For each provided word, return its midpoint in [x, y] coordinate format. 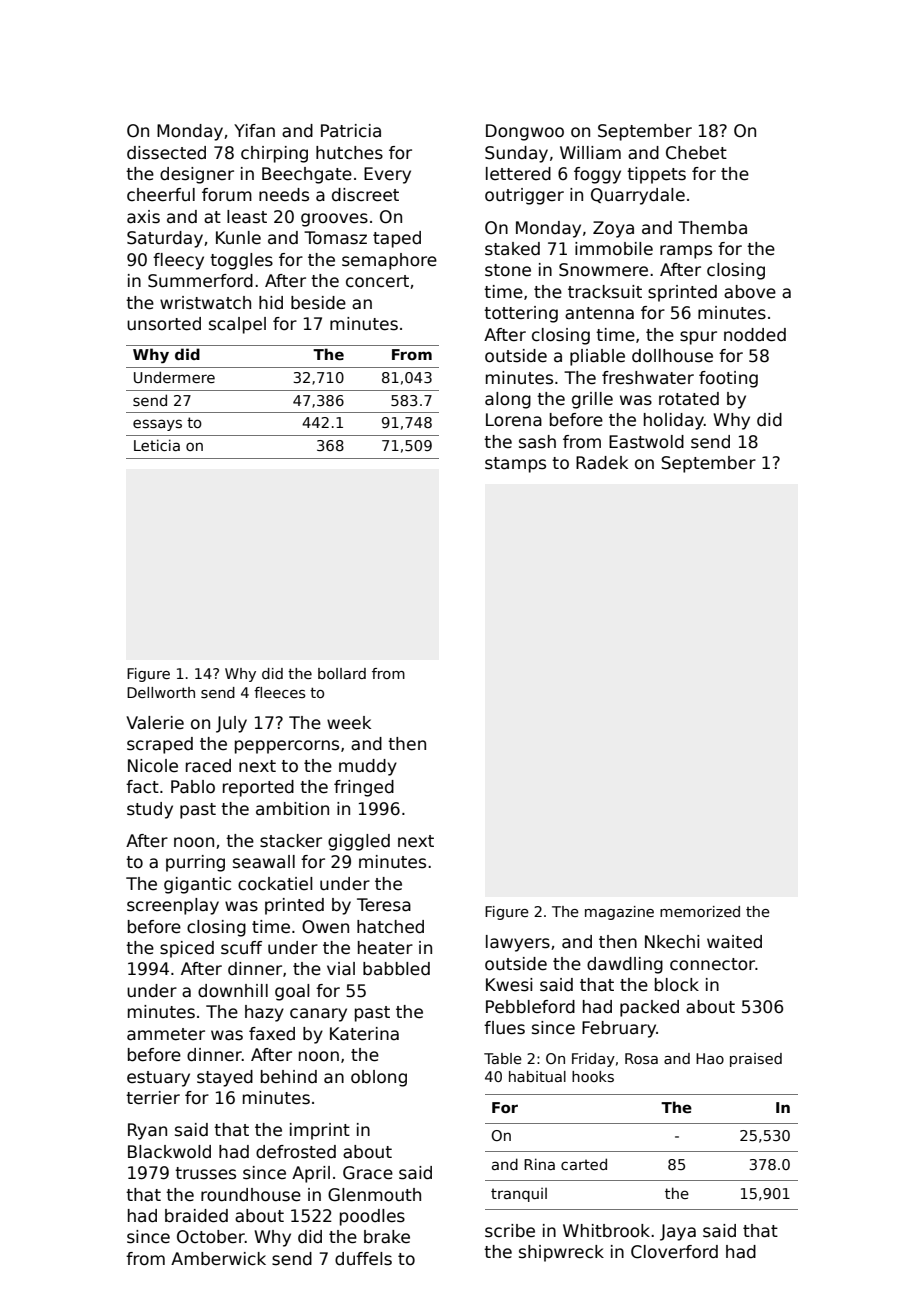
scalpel [237, 325]
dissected [166, 153]
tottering [521, 314]
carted [584, 1164]
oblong [379, 1078]
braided [196, 1216]
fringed [364, 788]
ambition [292, 809]
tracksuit [605, 292]
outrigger [524, 196]
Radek [602, 463]
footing [728, 379]
